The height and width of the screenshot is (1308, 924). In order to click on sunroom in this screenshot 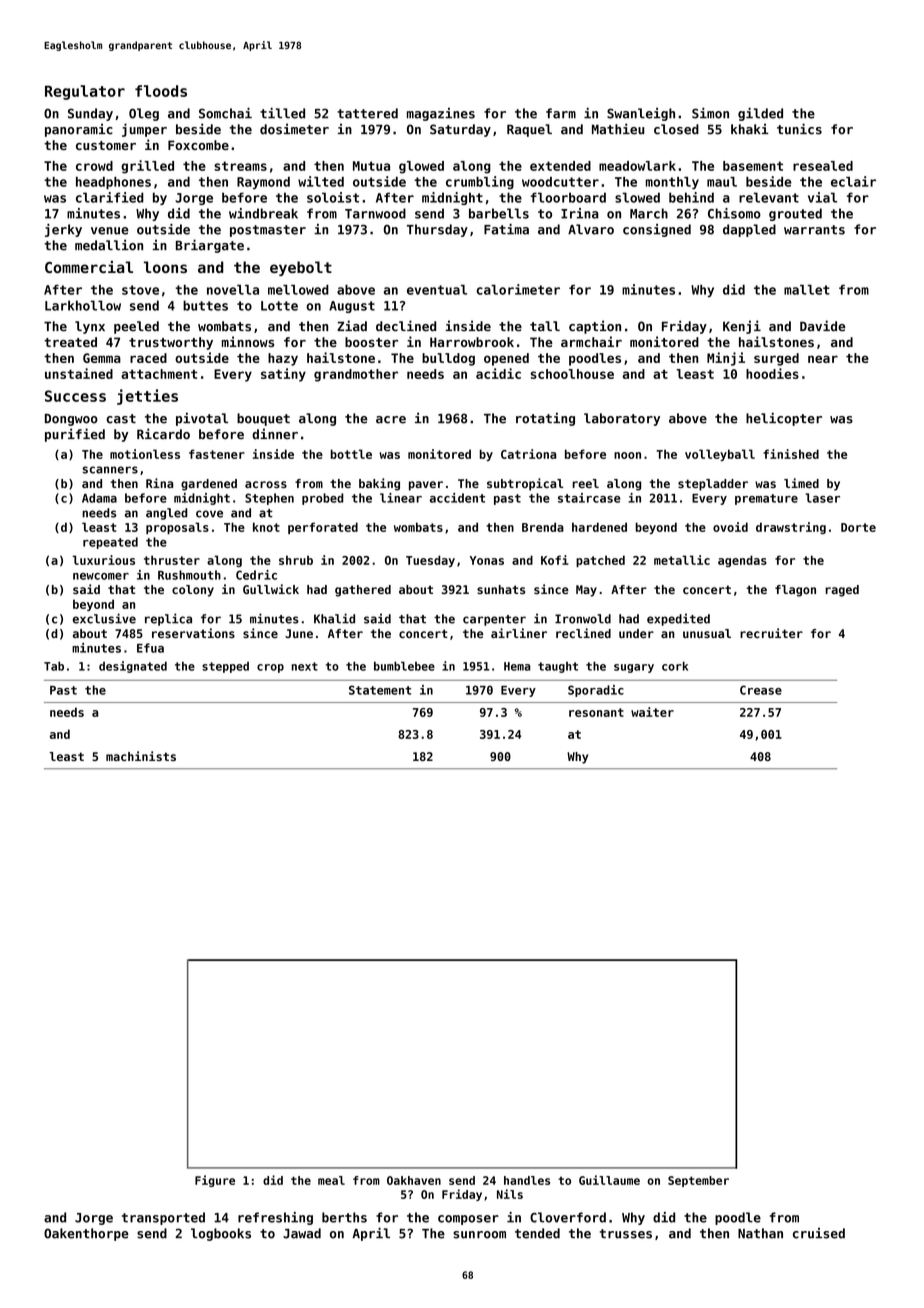, I will do `click(479, 1235)`.
